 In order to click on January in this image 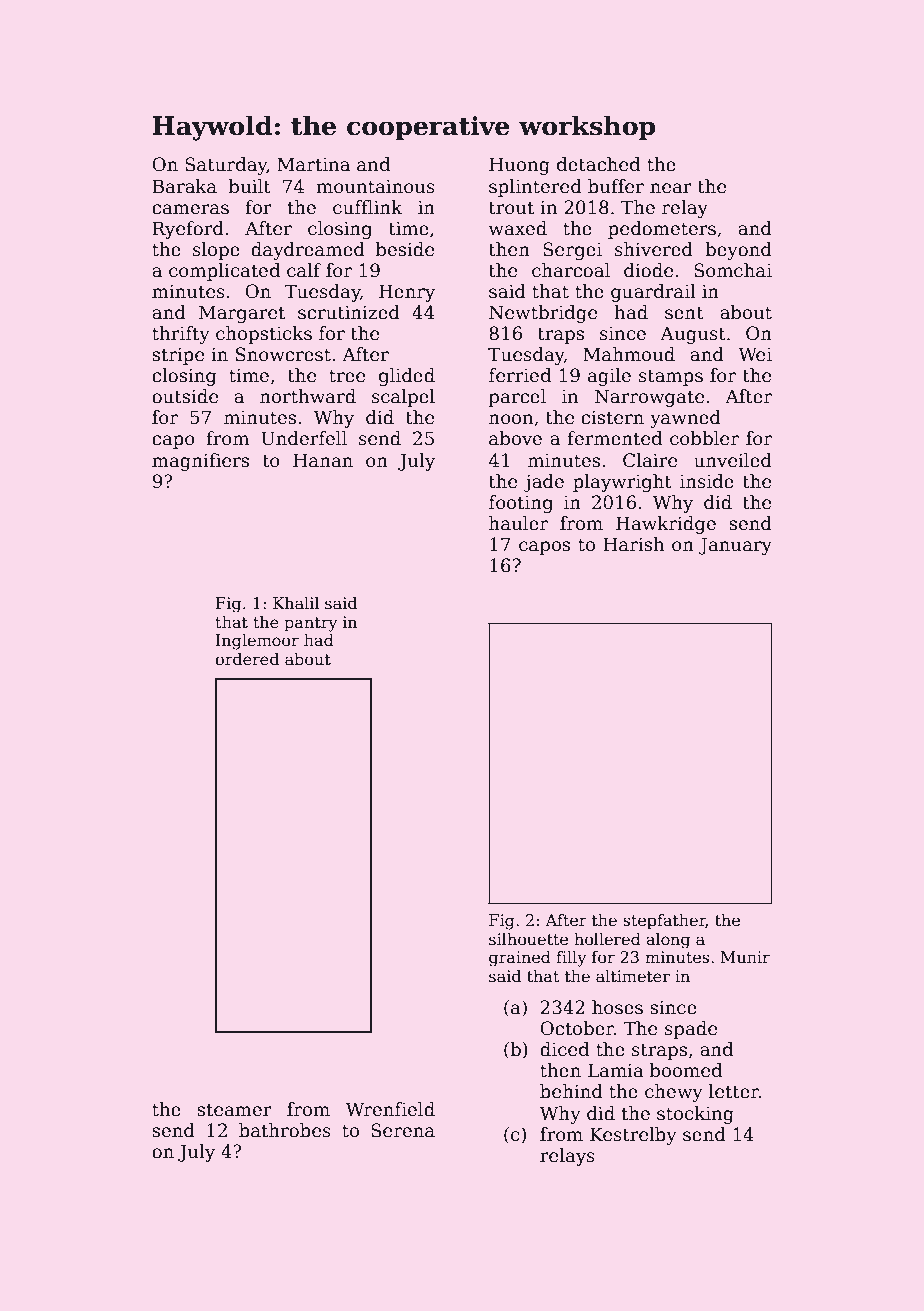, I will do `click(735, 546)`.
